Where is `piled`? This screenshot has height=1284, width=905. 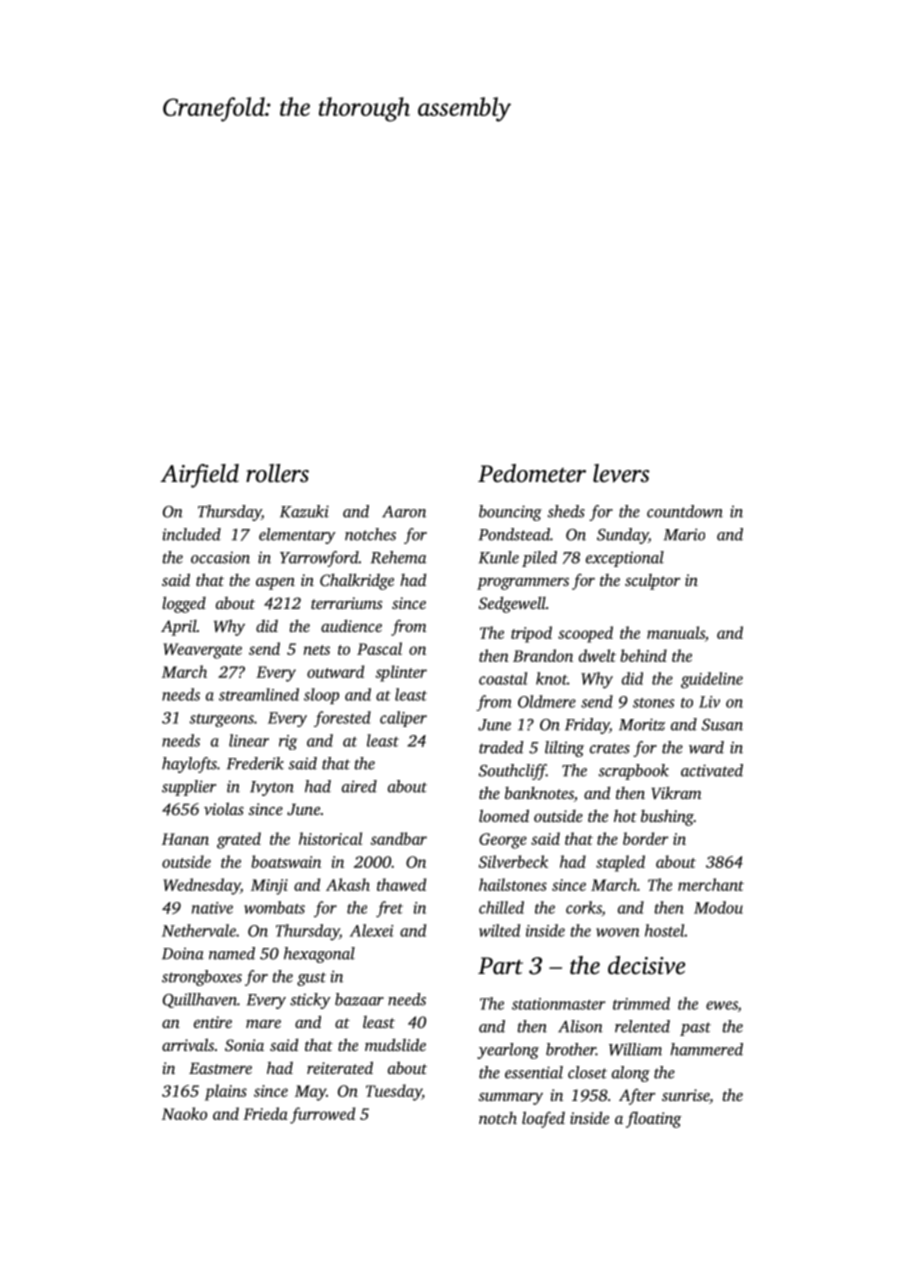
piled is located at coordinates (539, 559).
